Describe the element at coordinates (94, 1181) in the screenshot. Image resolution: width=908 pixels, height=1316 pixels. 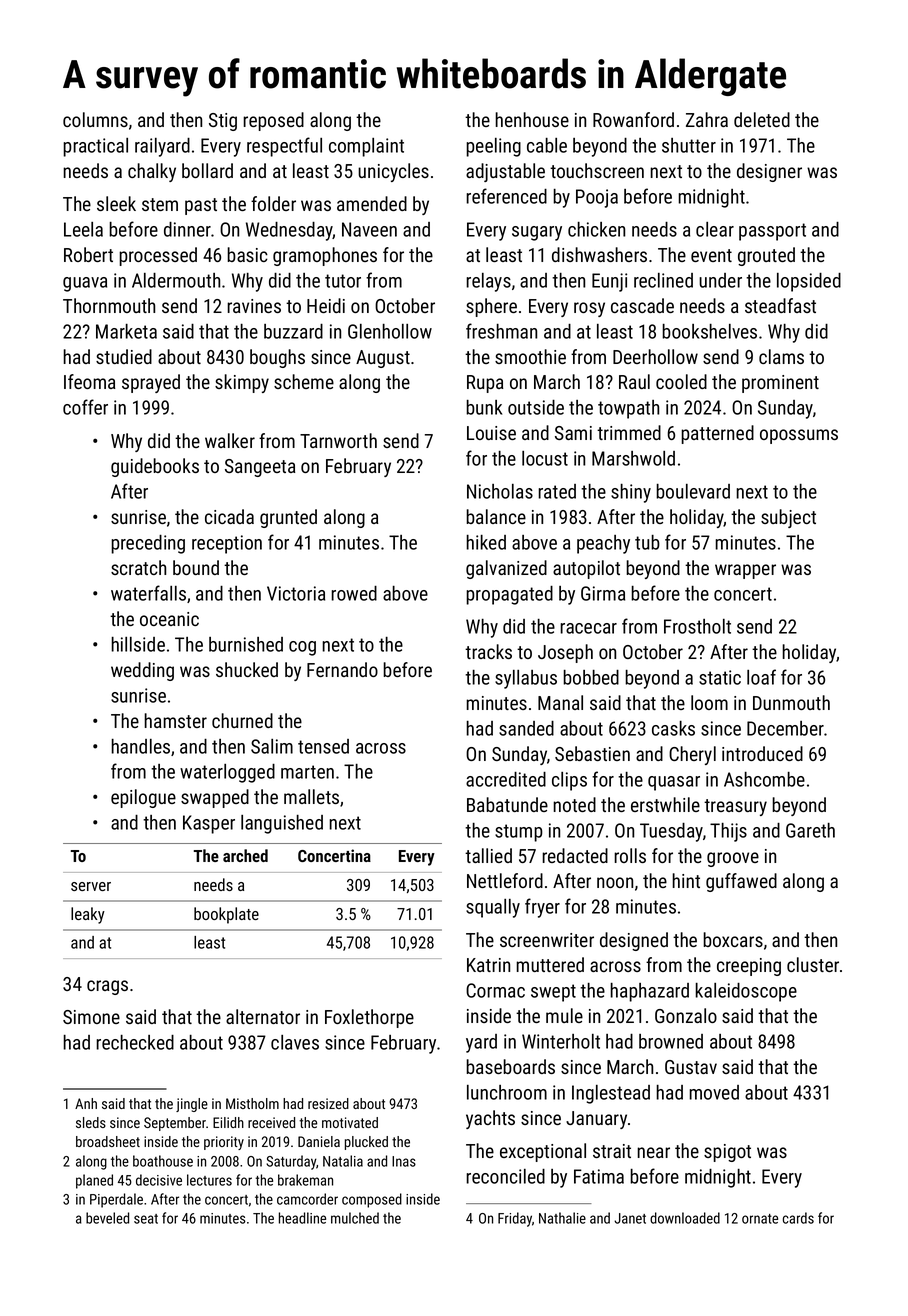
I see `planed` at that location.
